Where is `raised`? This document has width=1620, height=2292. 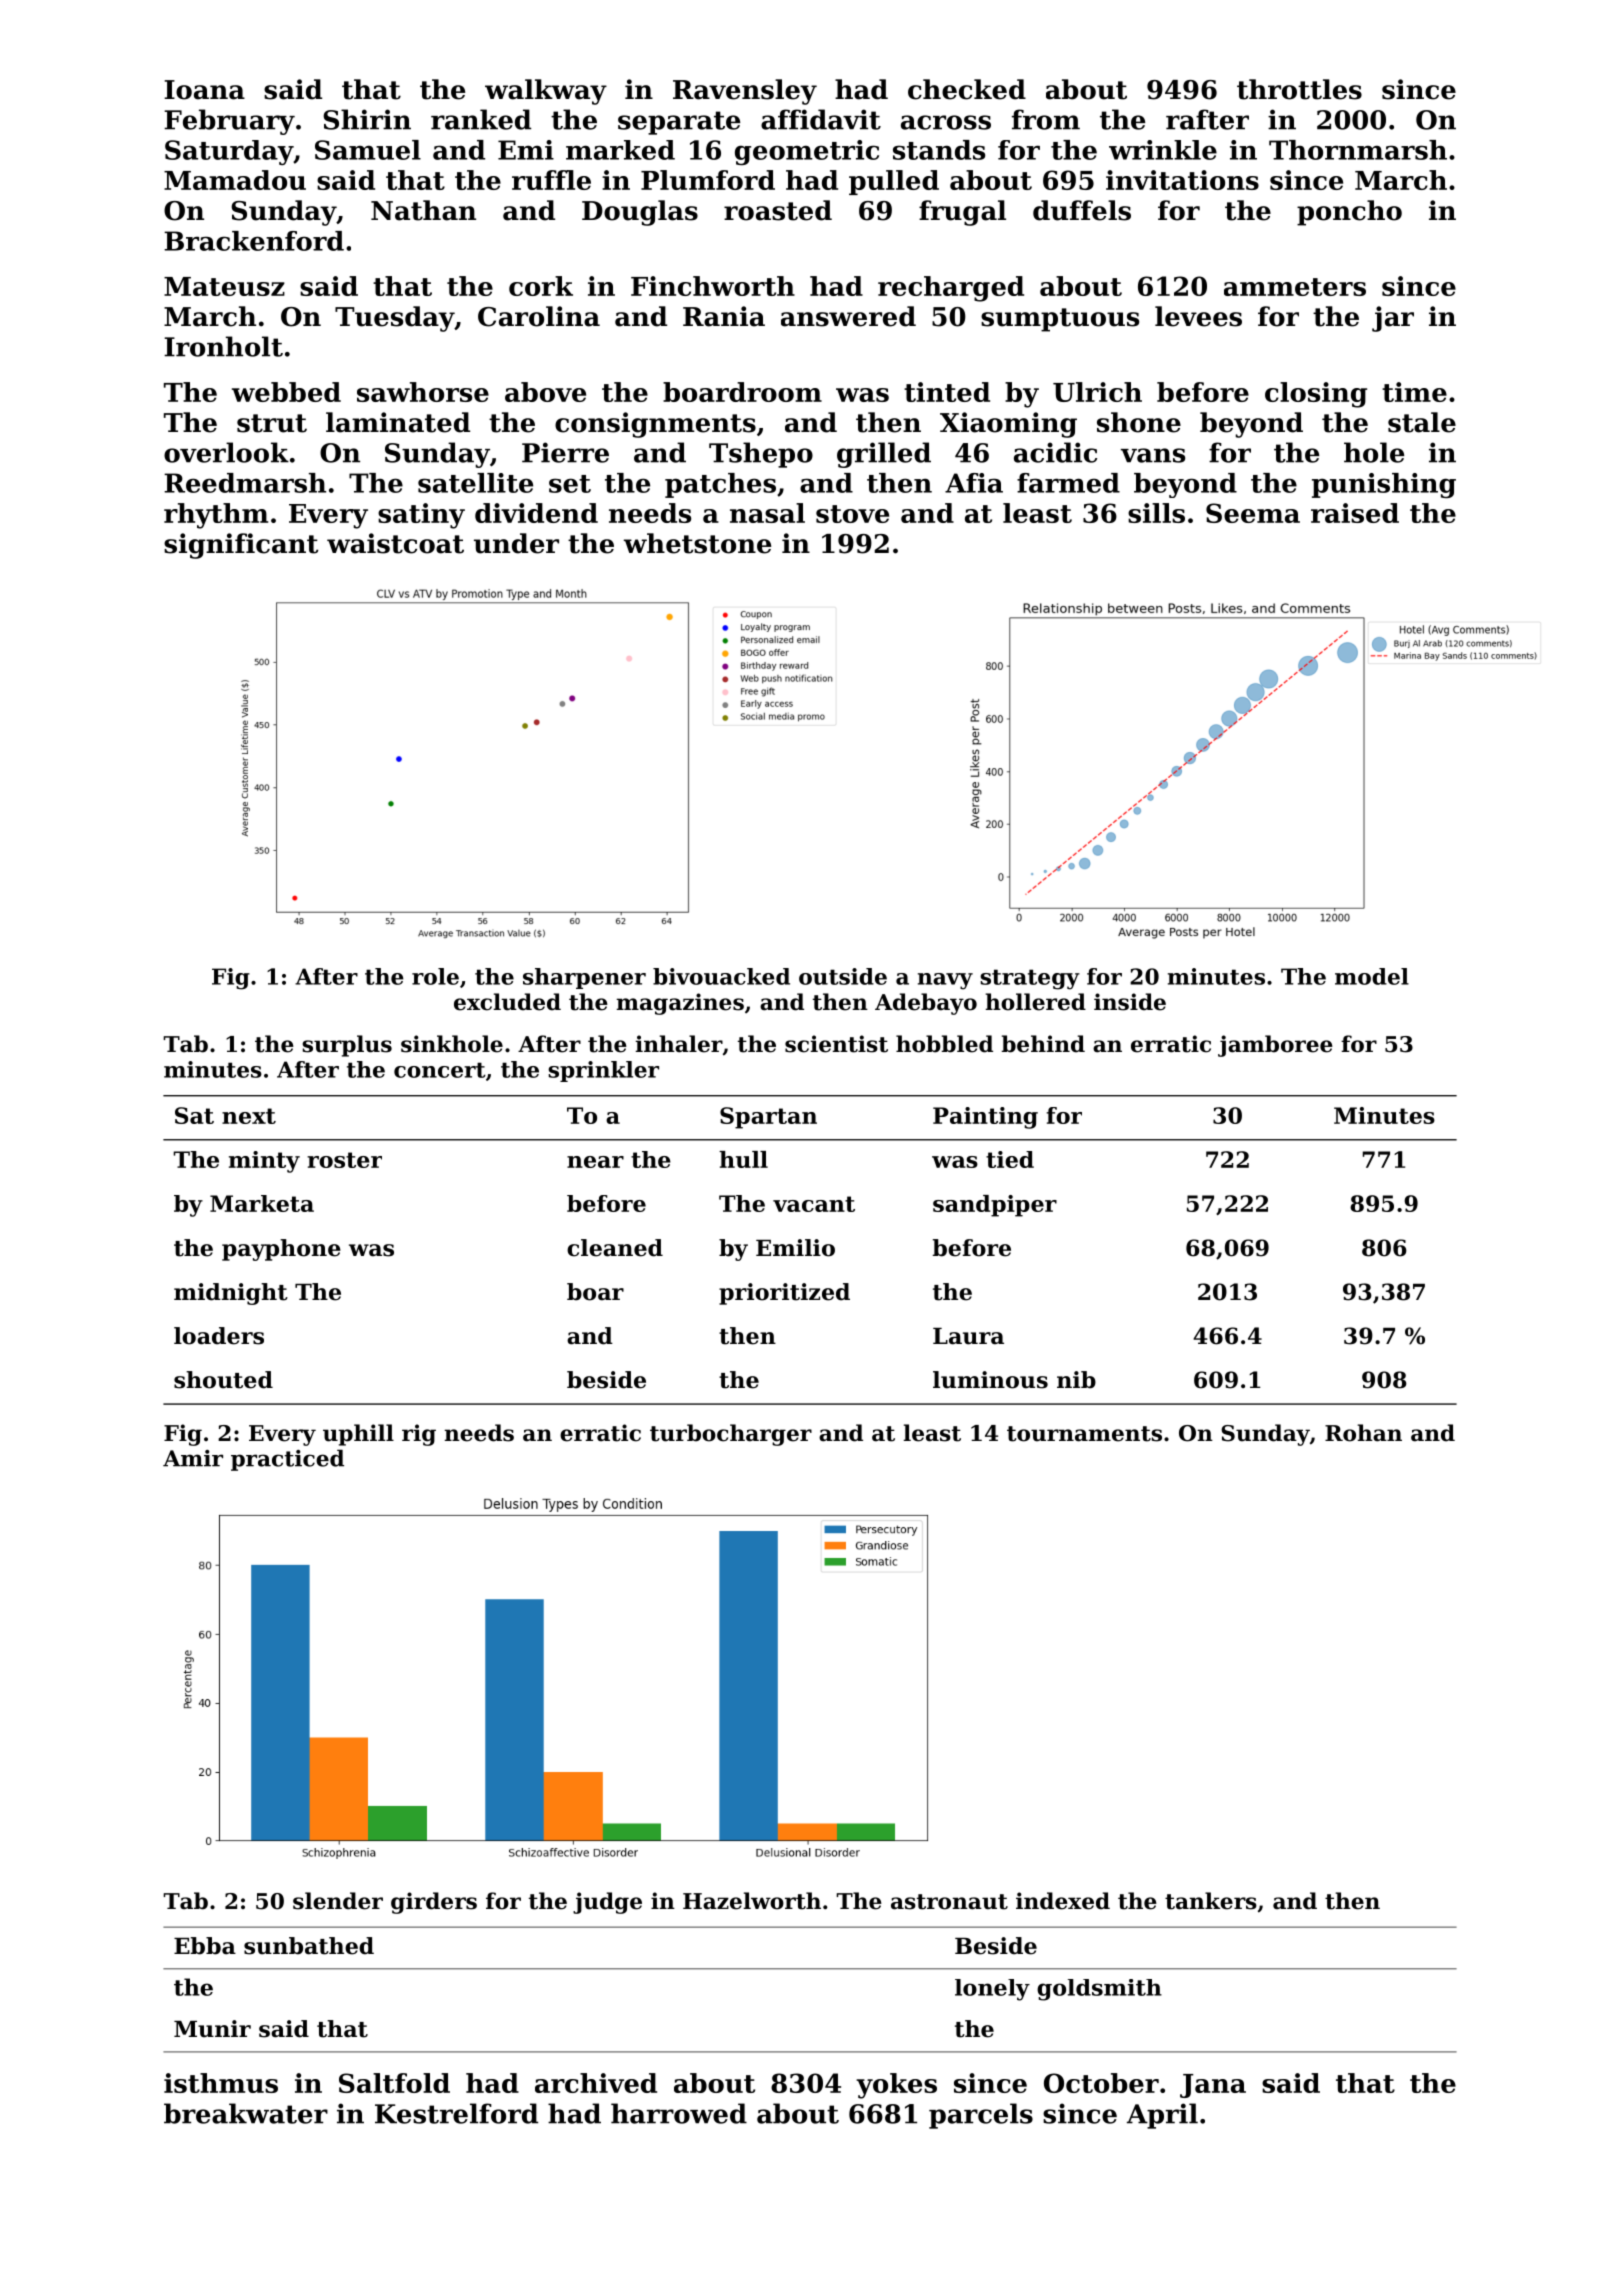 raised is located at coordinates (1355, 513).
